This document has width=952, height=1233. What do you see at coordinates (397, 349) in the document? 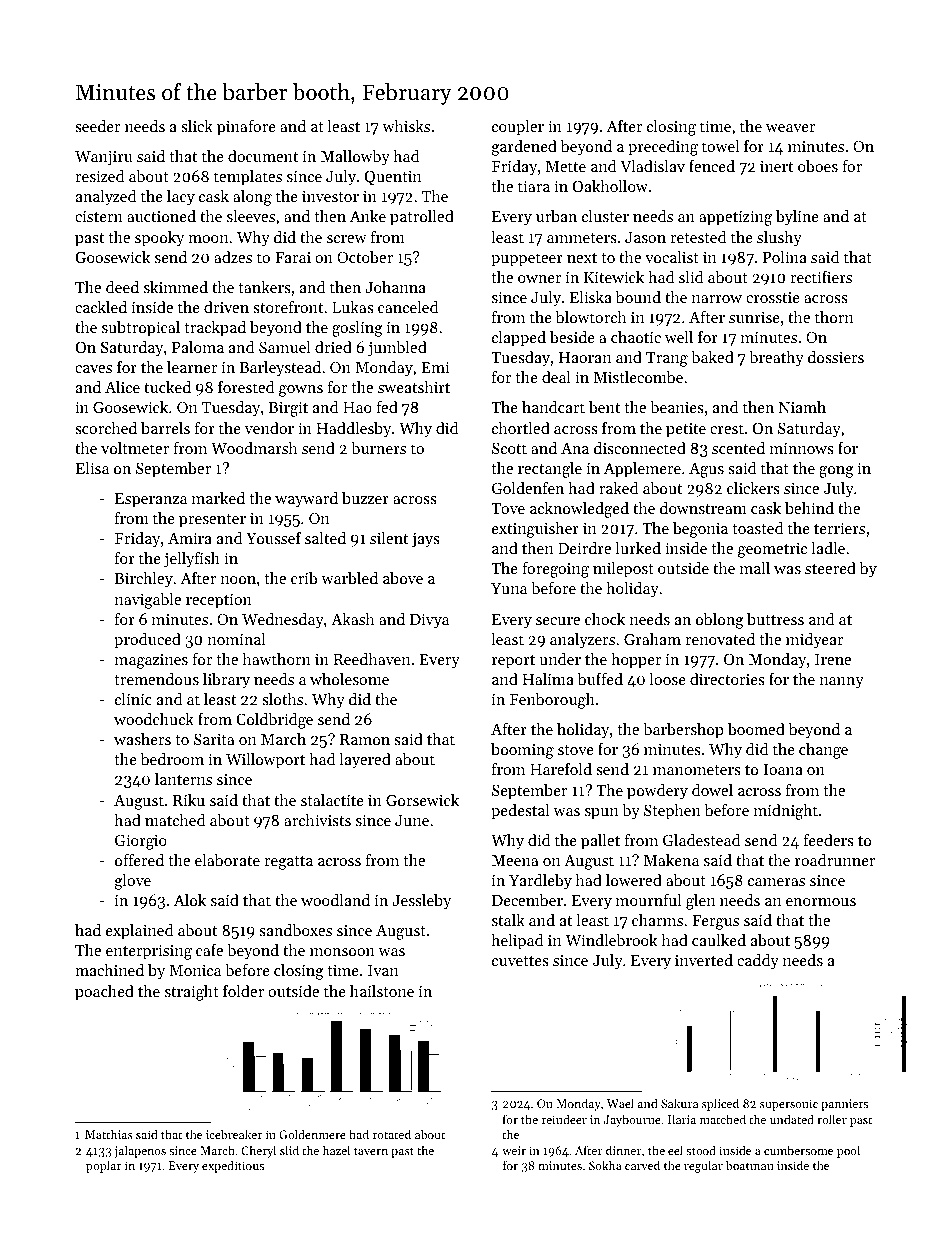
I see `jumbled` at bounding box center [397, 349].
